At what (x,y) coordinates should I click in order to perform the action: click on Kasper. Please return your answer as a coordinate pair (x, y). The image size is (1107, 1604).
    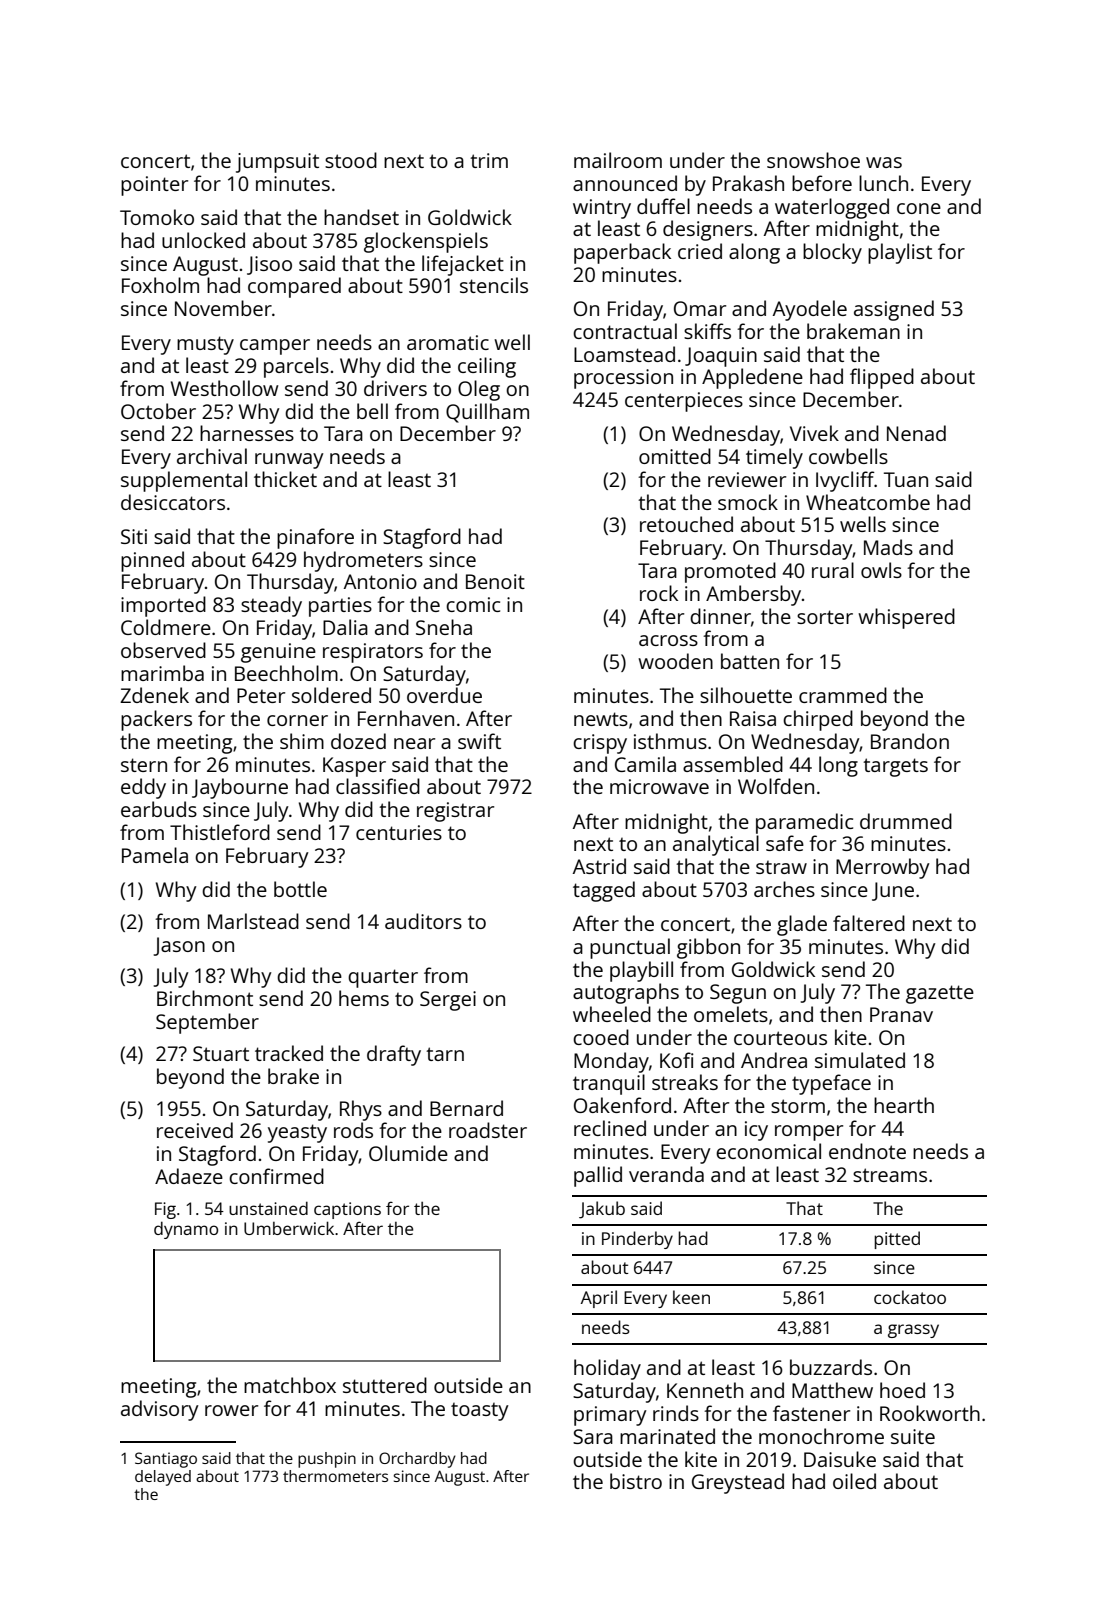
    Looking at the image, I should click on (354, 767).
